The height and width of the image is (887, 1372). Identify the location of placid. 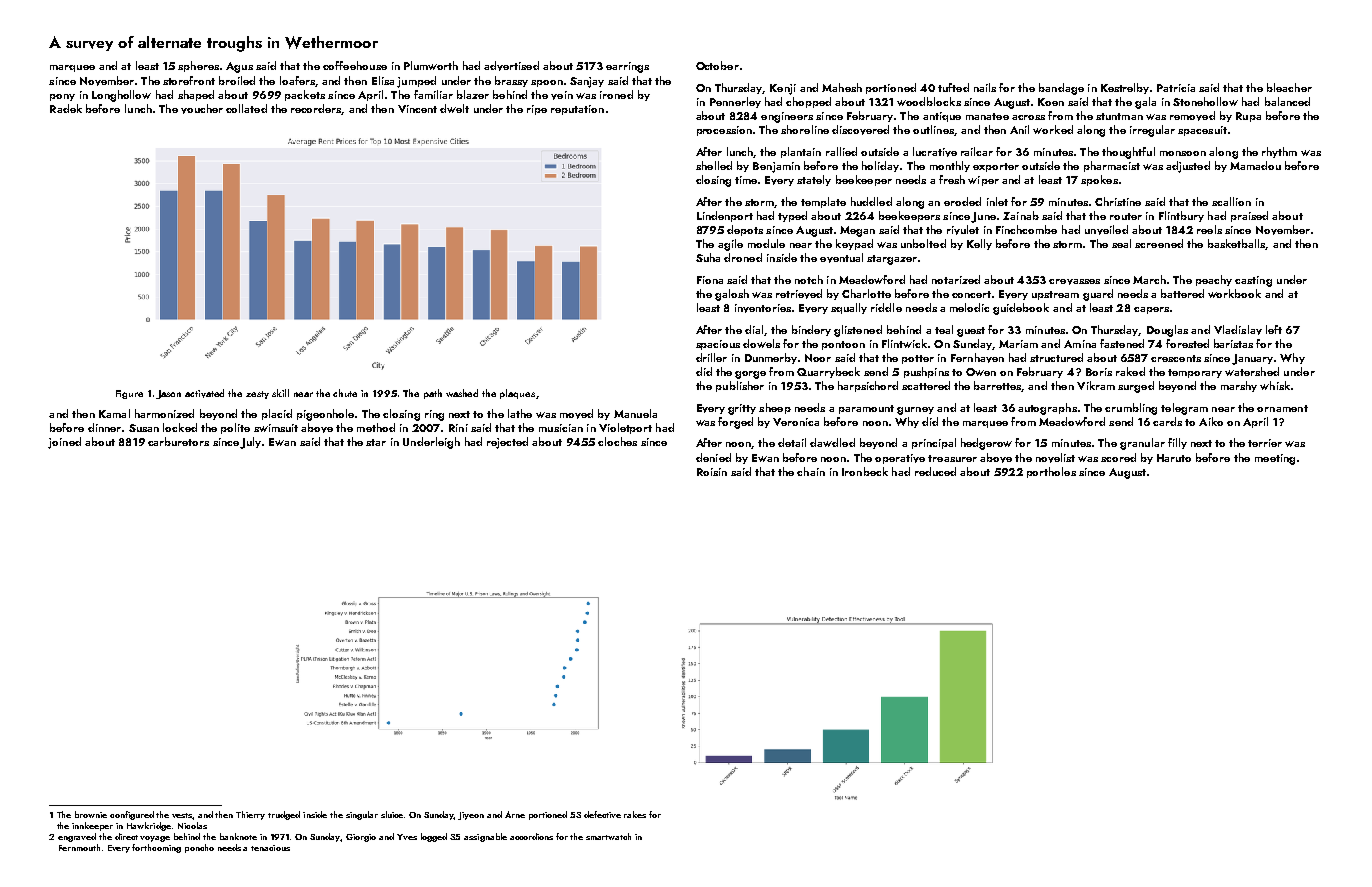
(277, 414).
